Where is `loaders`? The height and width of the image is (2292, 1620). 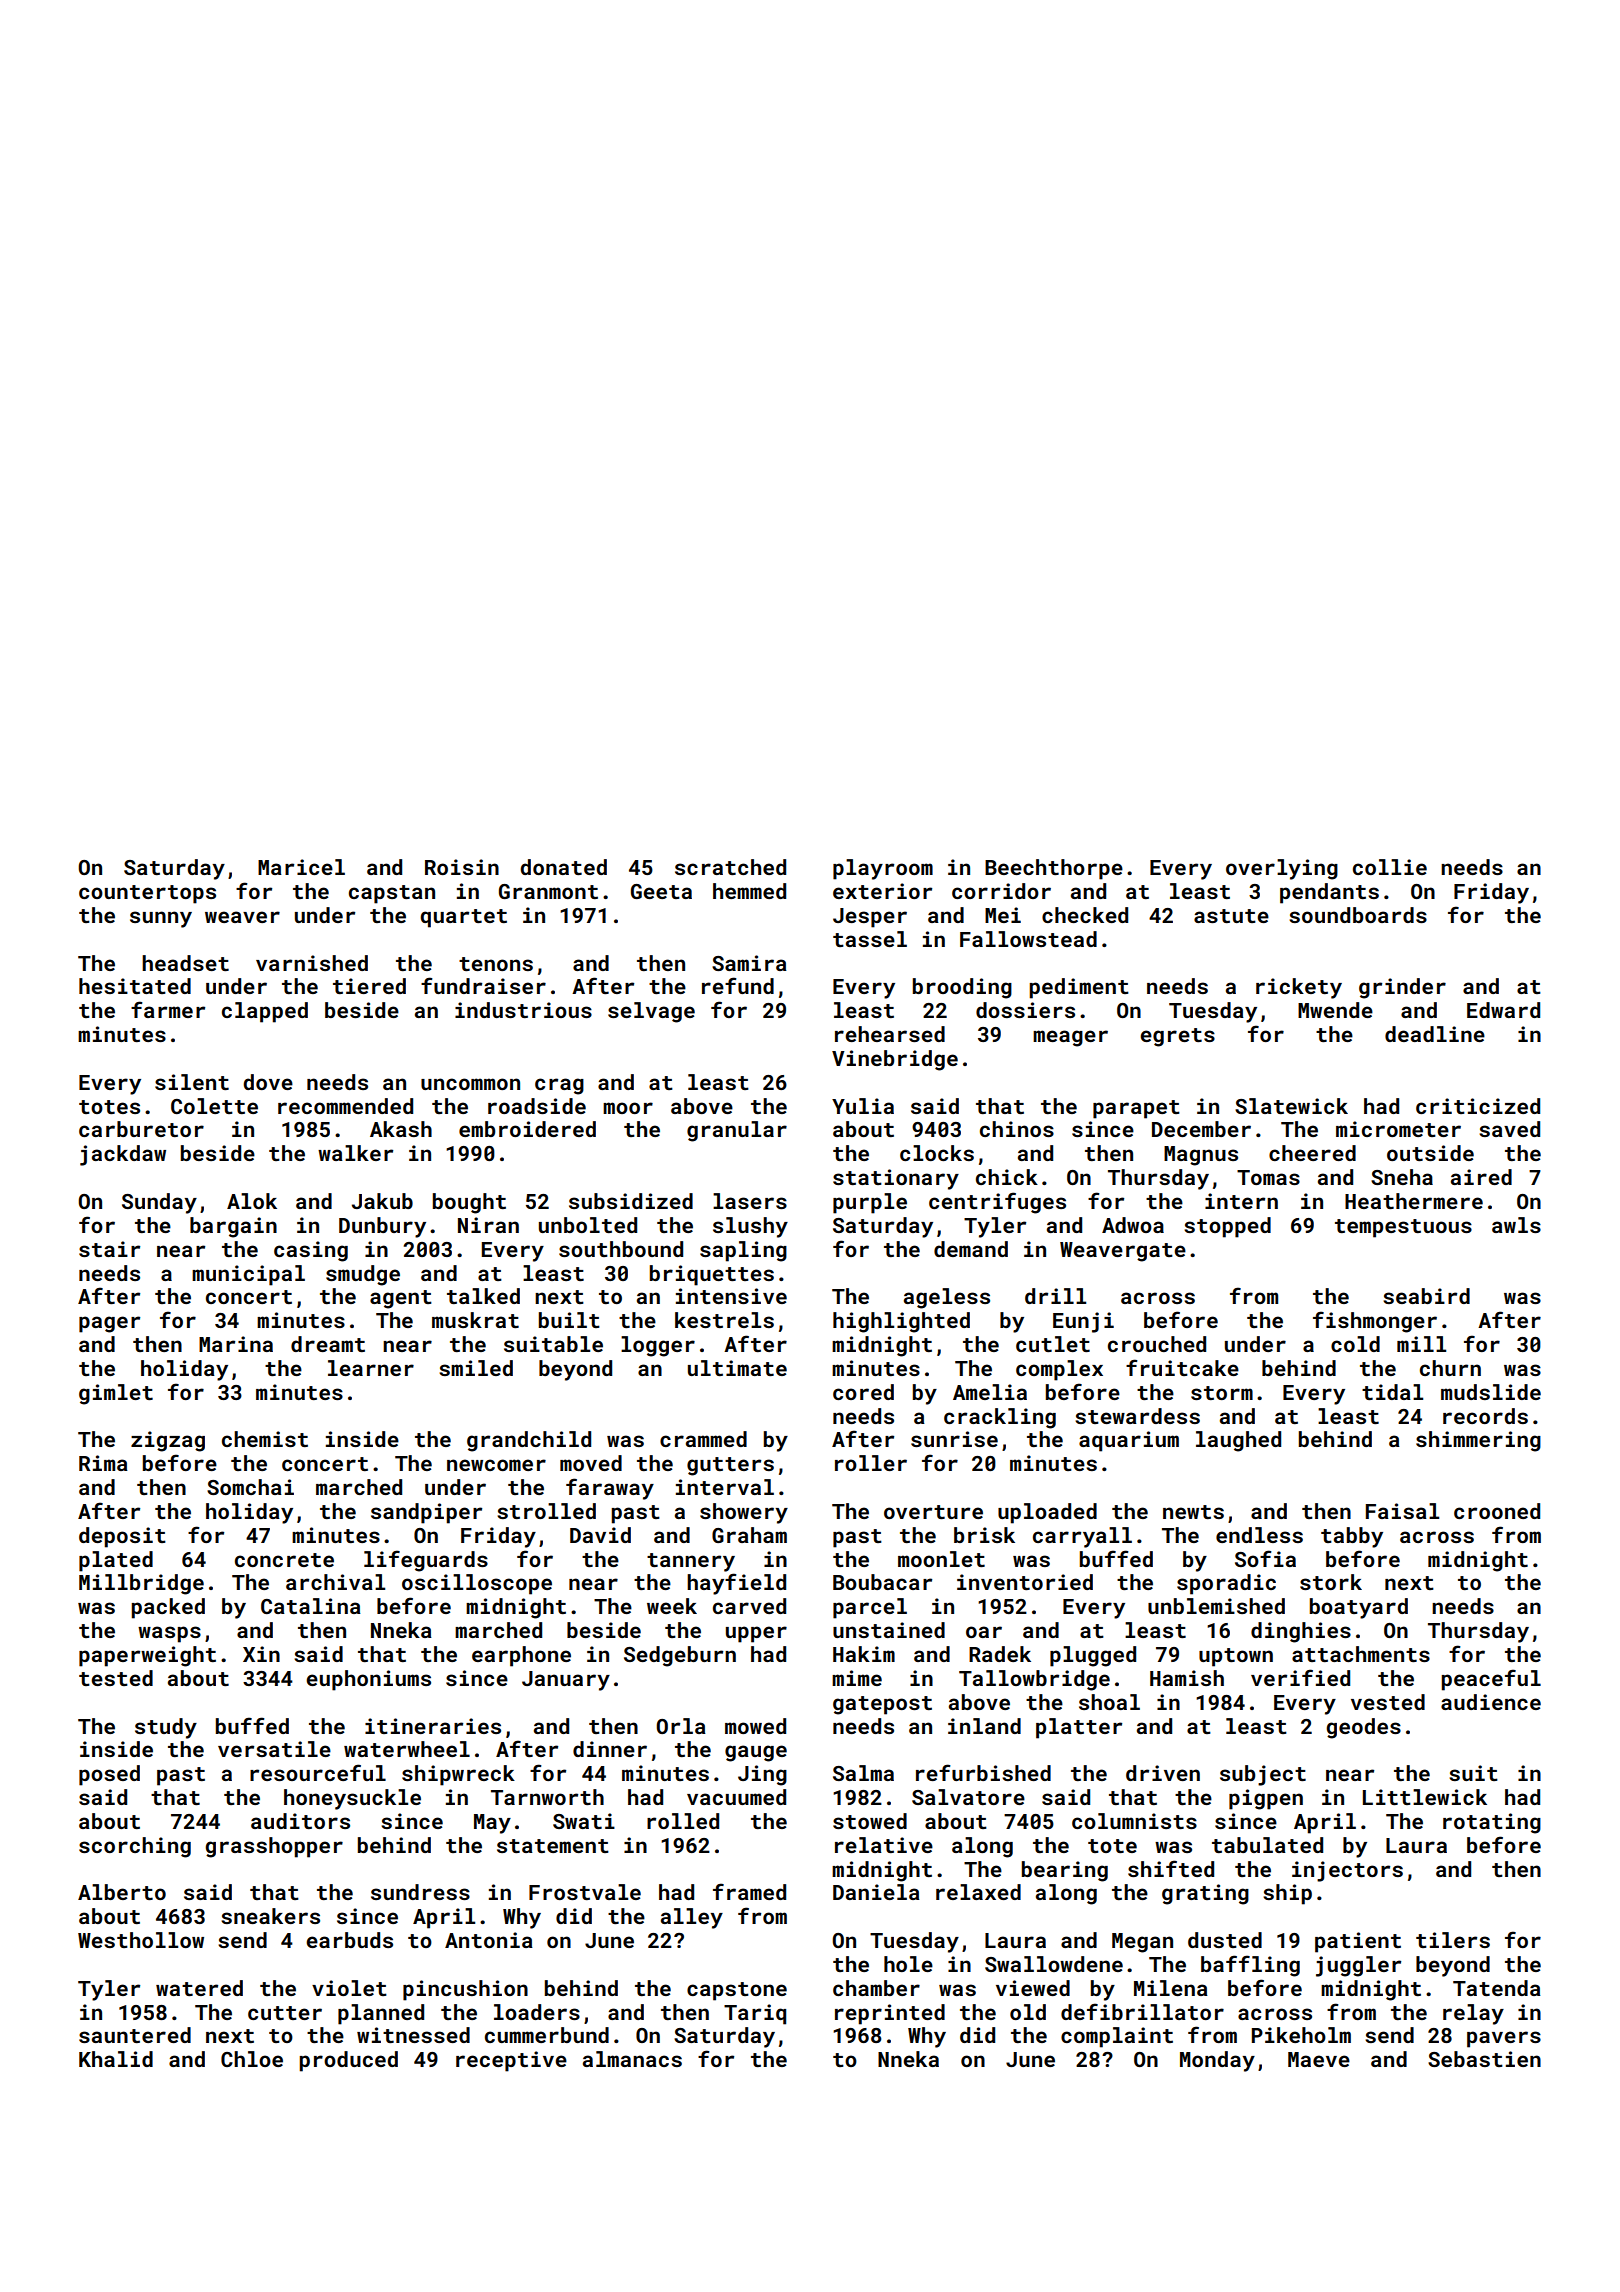 loaders is located at coordinates (537, 2012).
